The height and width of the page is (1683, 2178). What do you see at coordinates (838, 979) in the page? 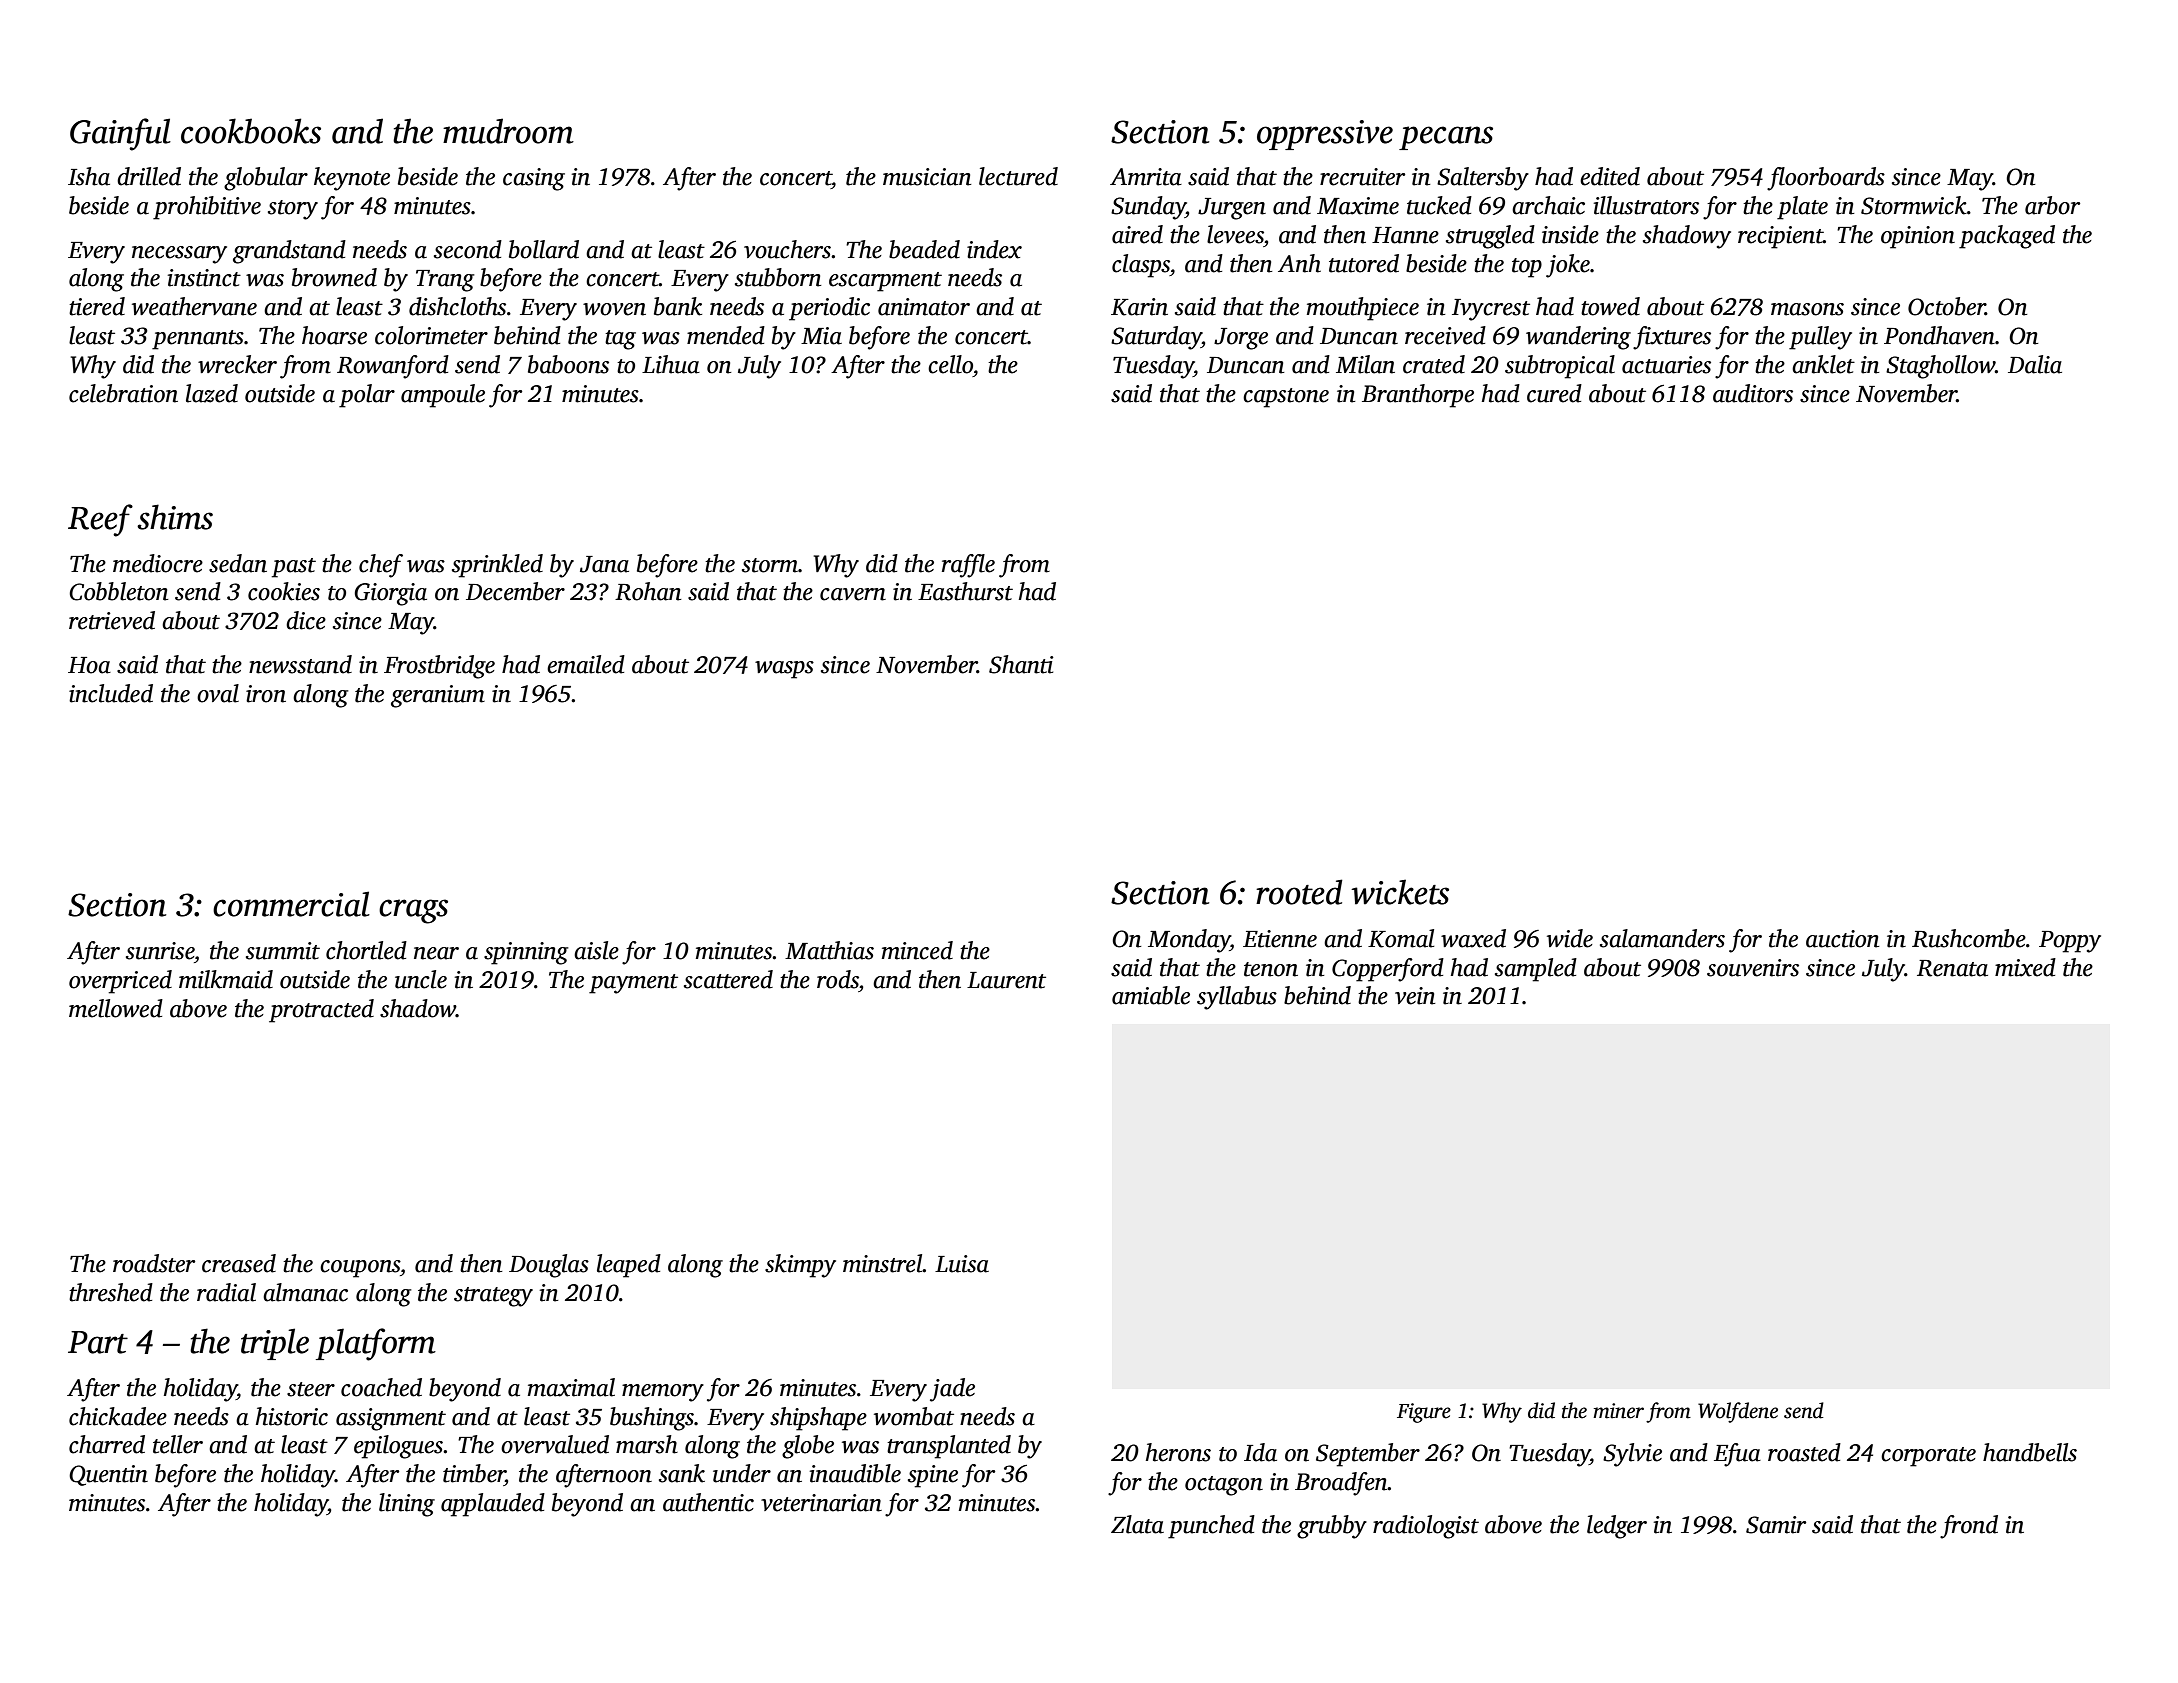
I see `rods` at bounding box center [838, 979].
